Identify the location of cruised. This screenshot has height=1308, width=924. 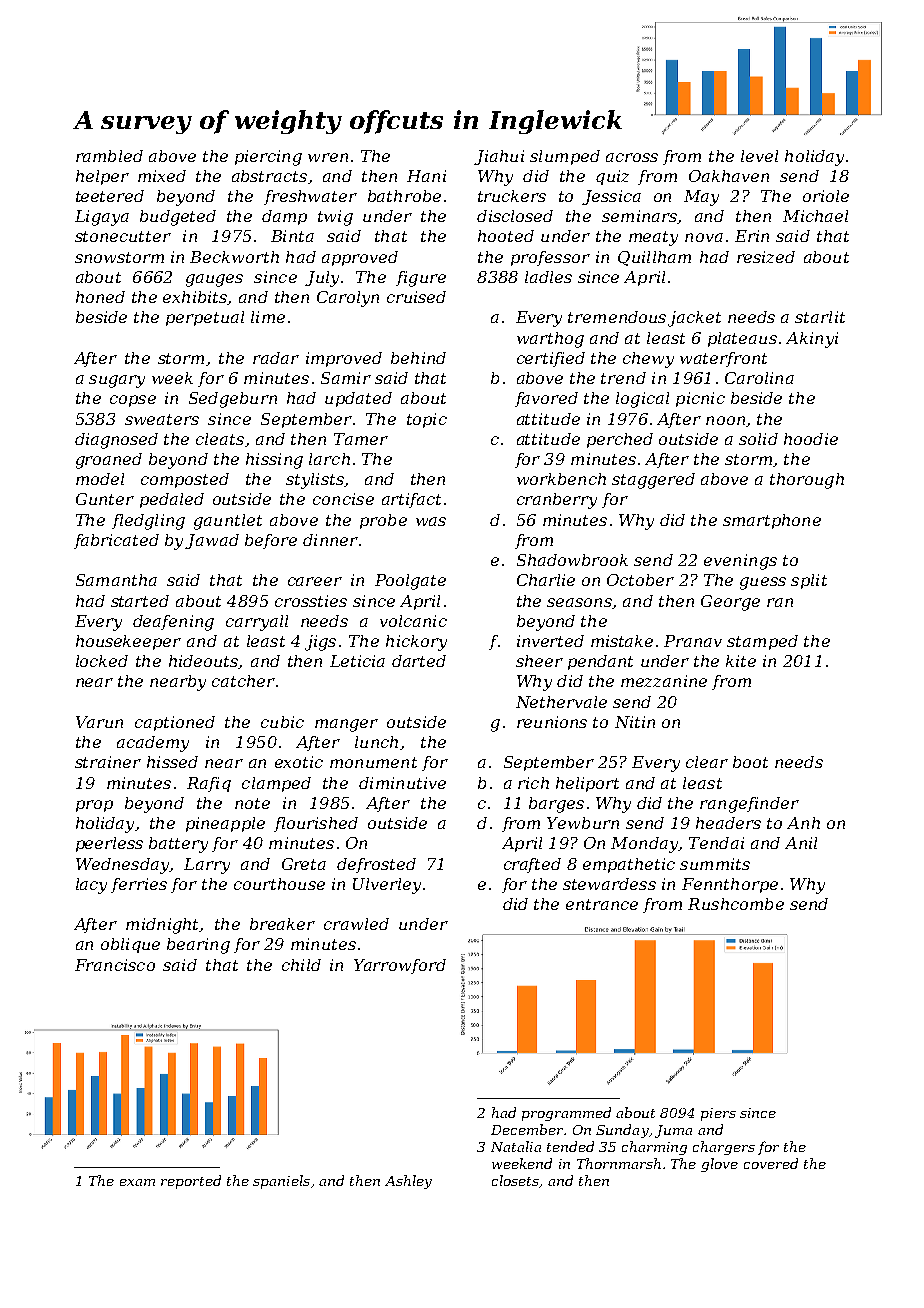
(416, 297).
